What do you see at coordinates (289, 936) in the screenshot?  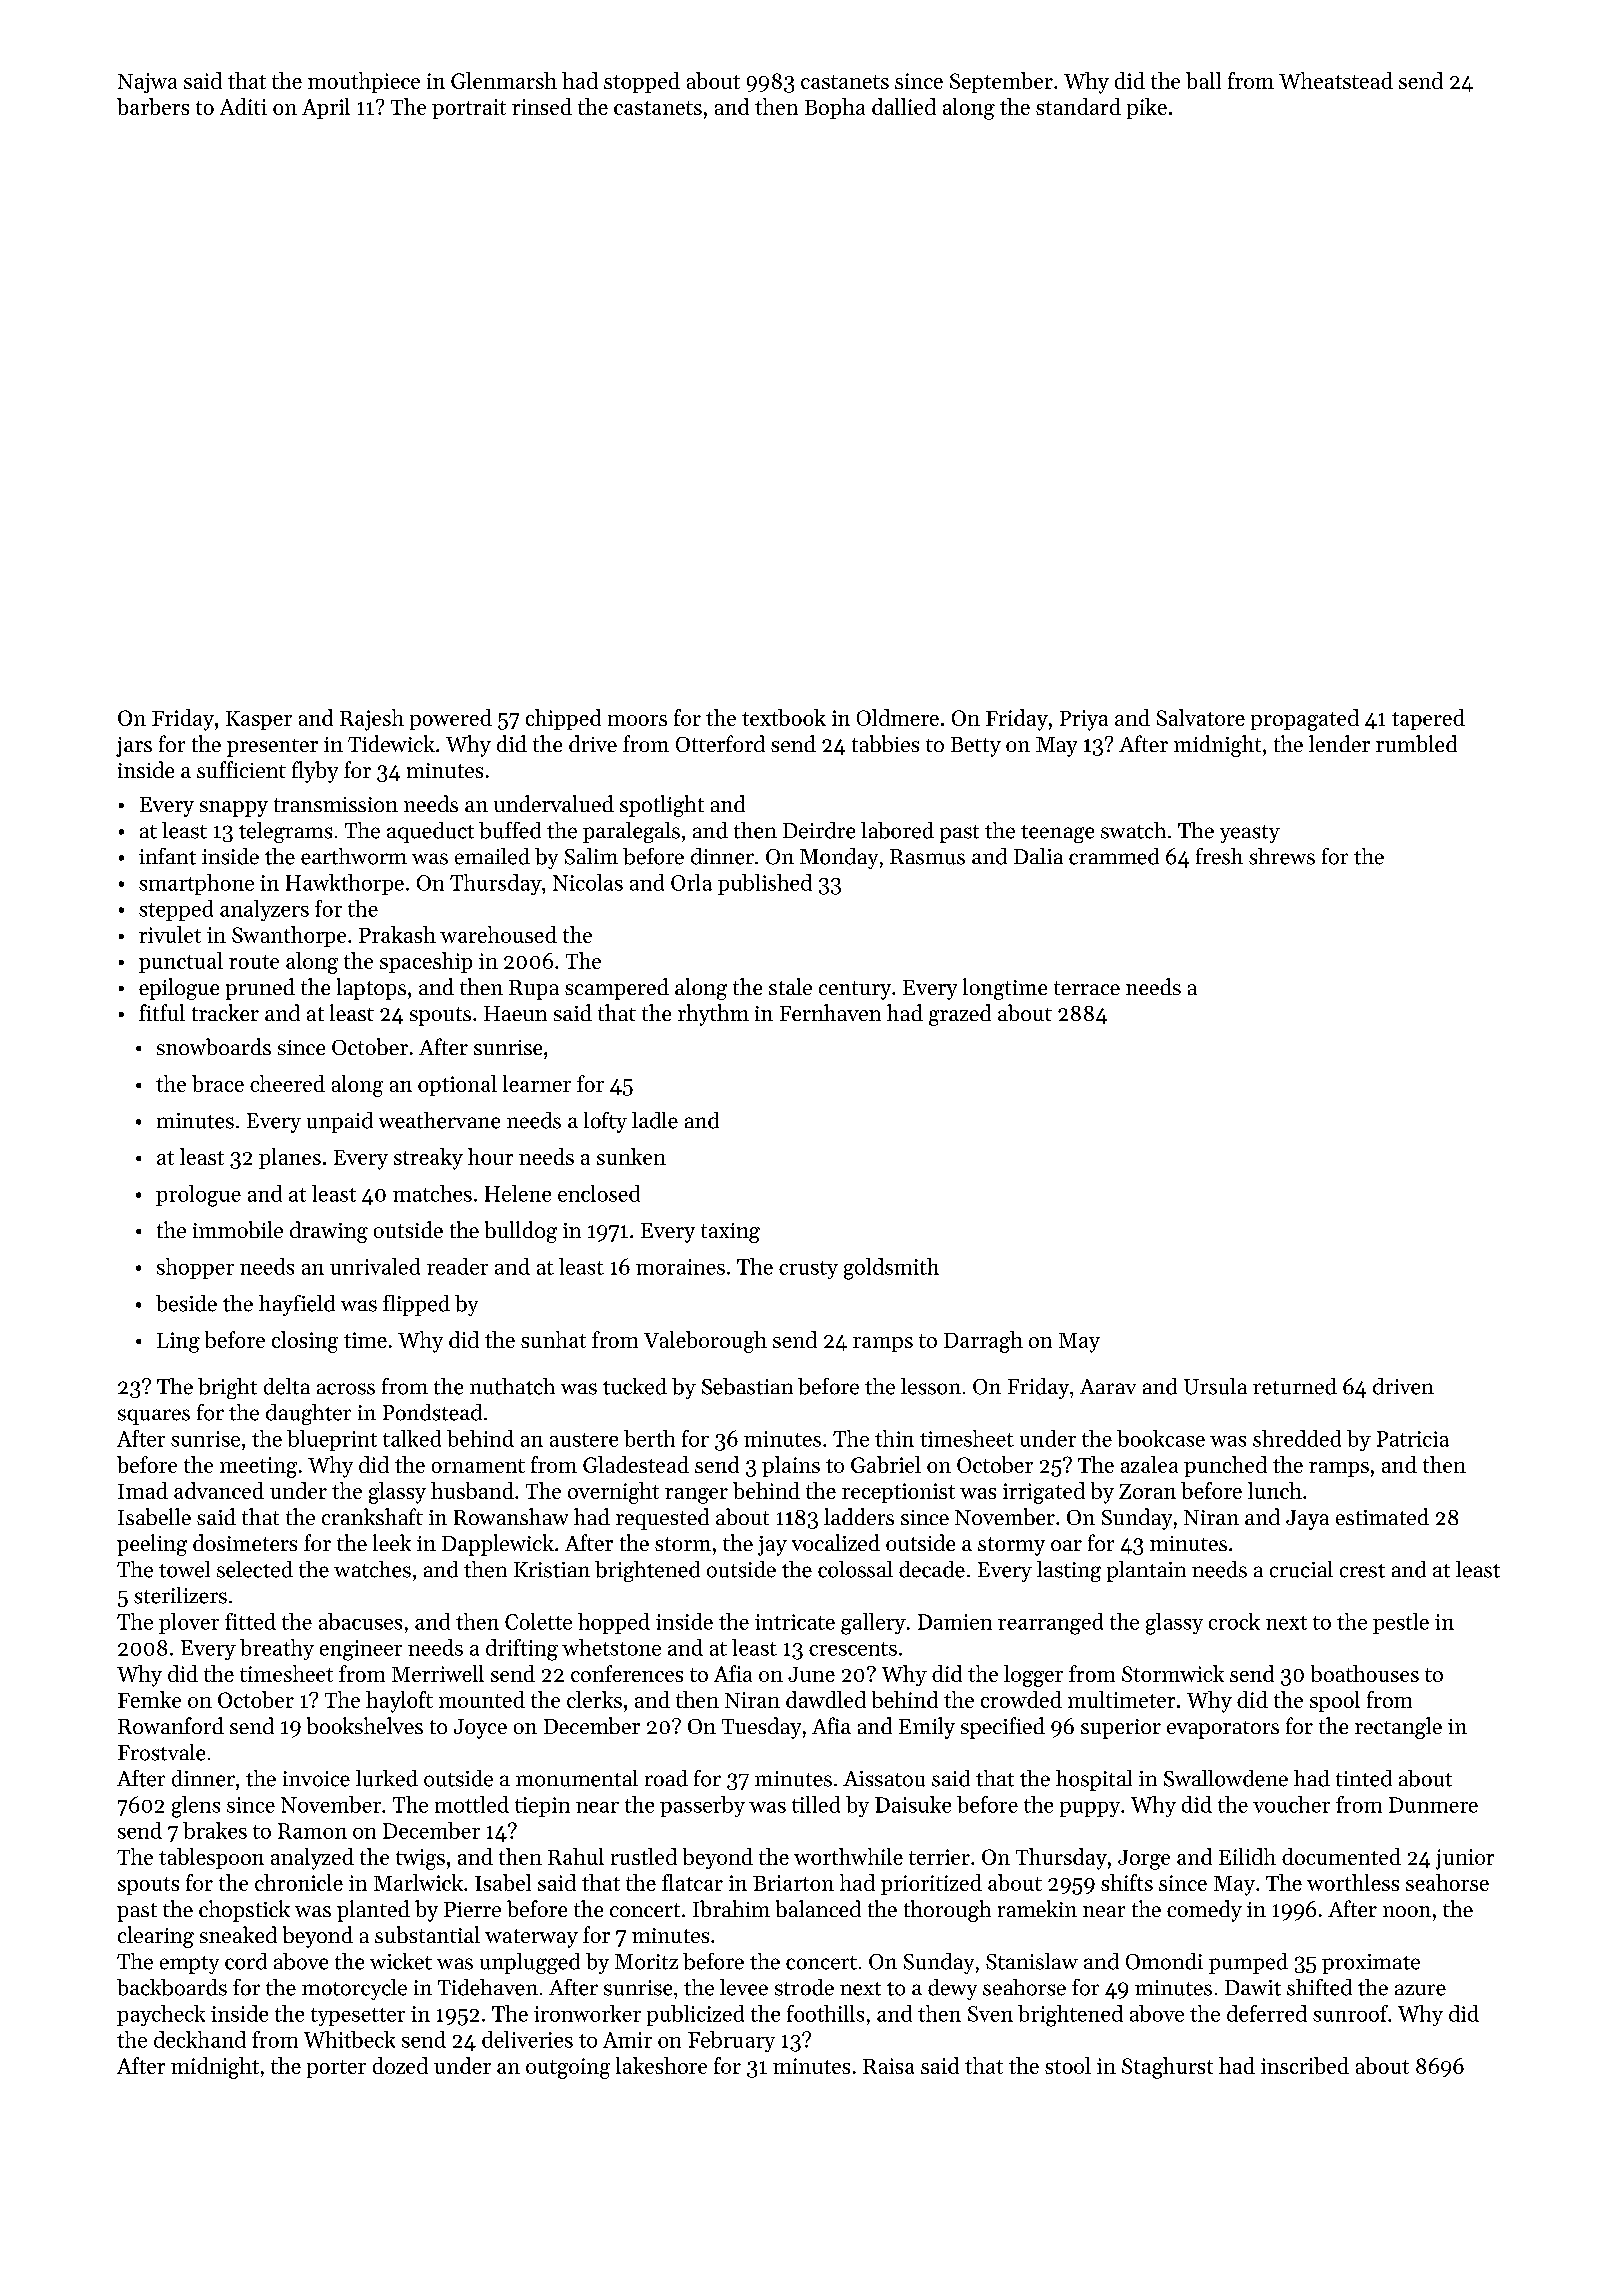 I see `Swanthorpe` at bounding box center [289, 936].
